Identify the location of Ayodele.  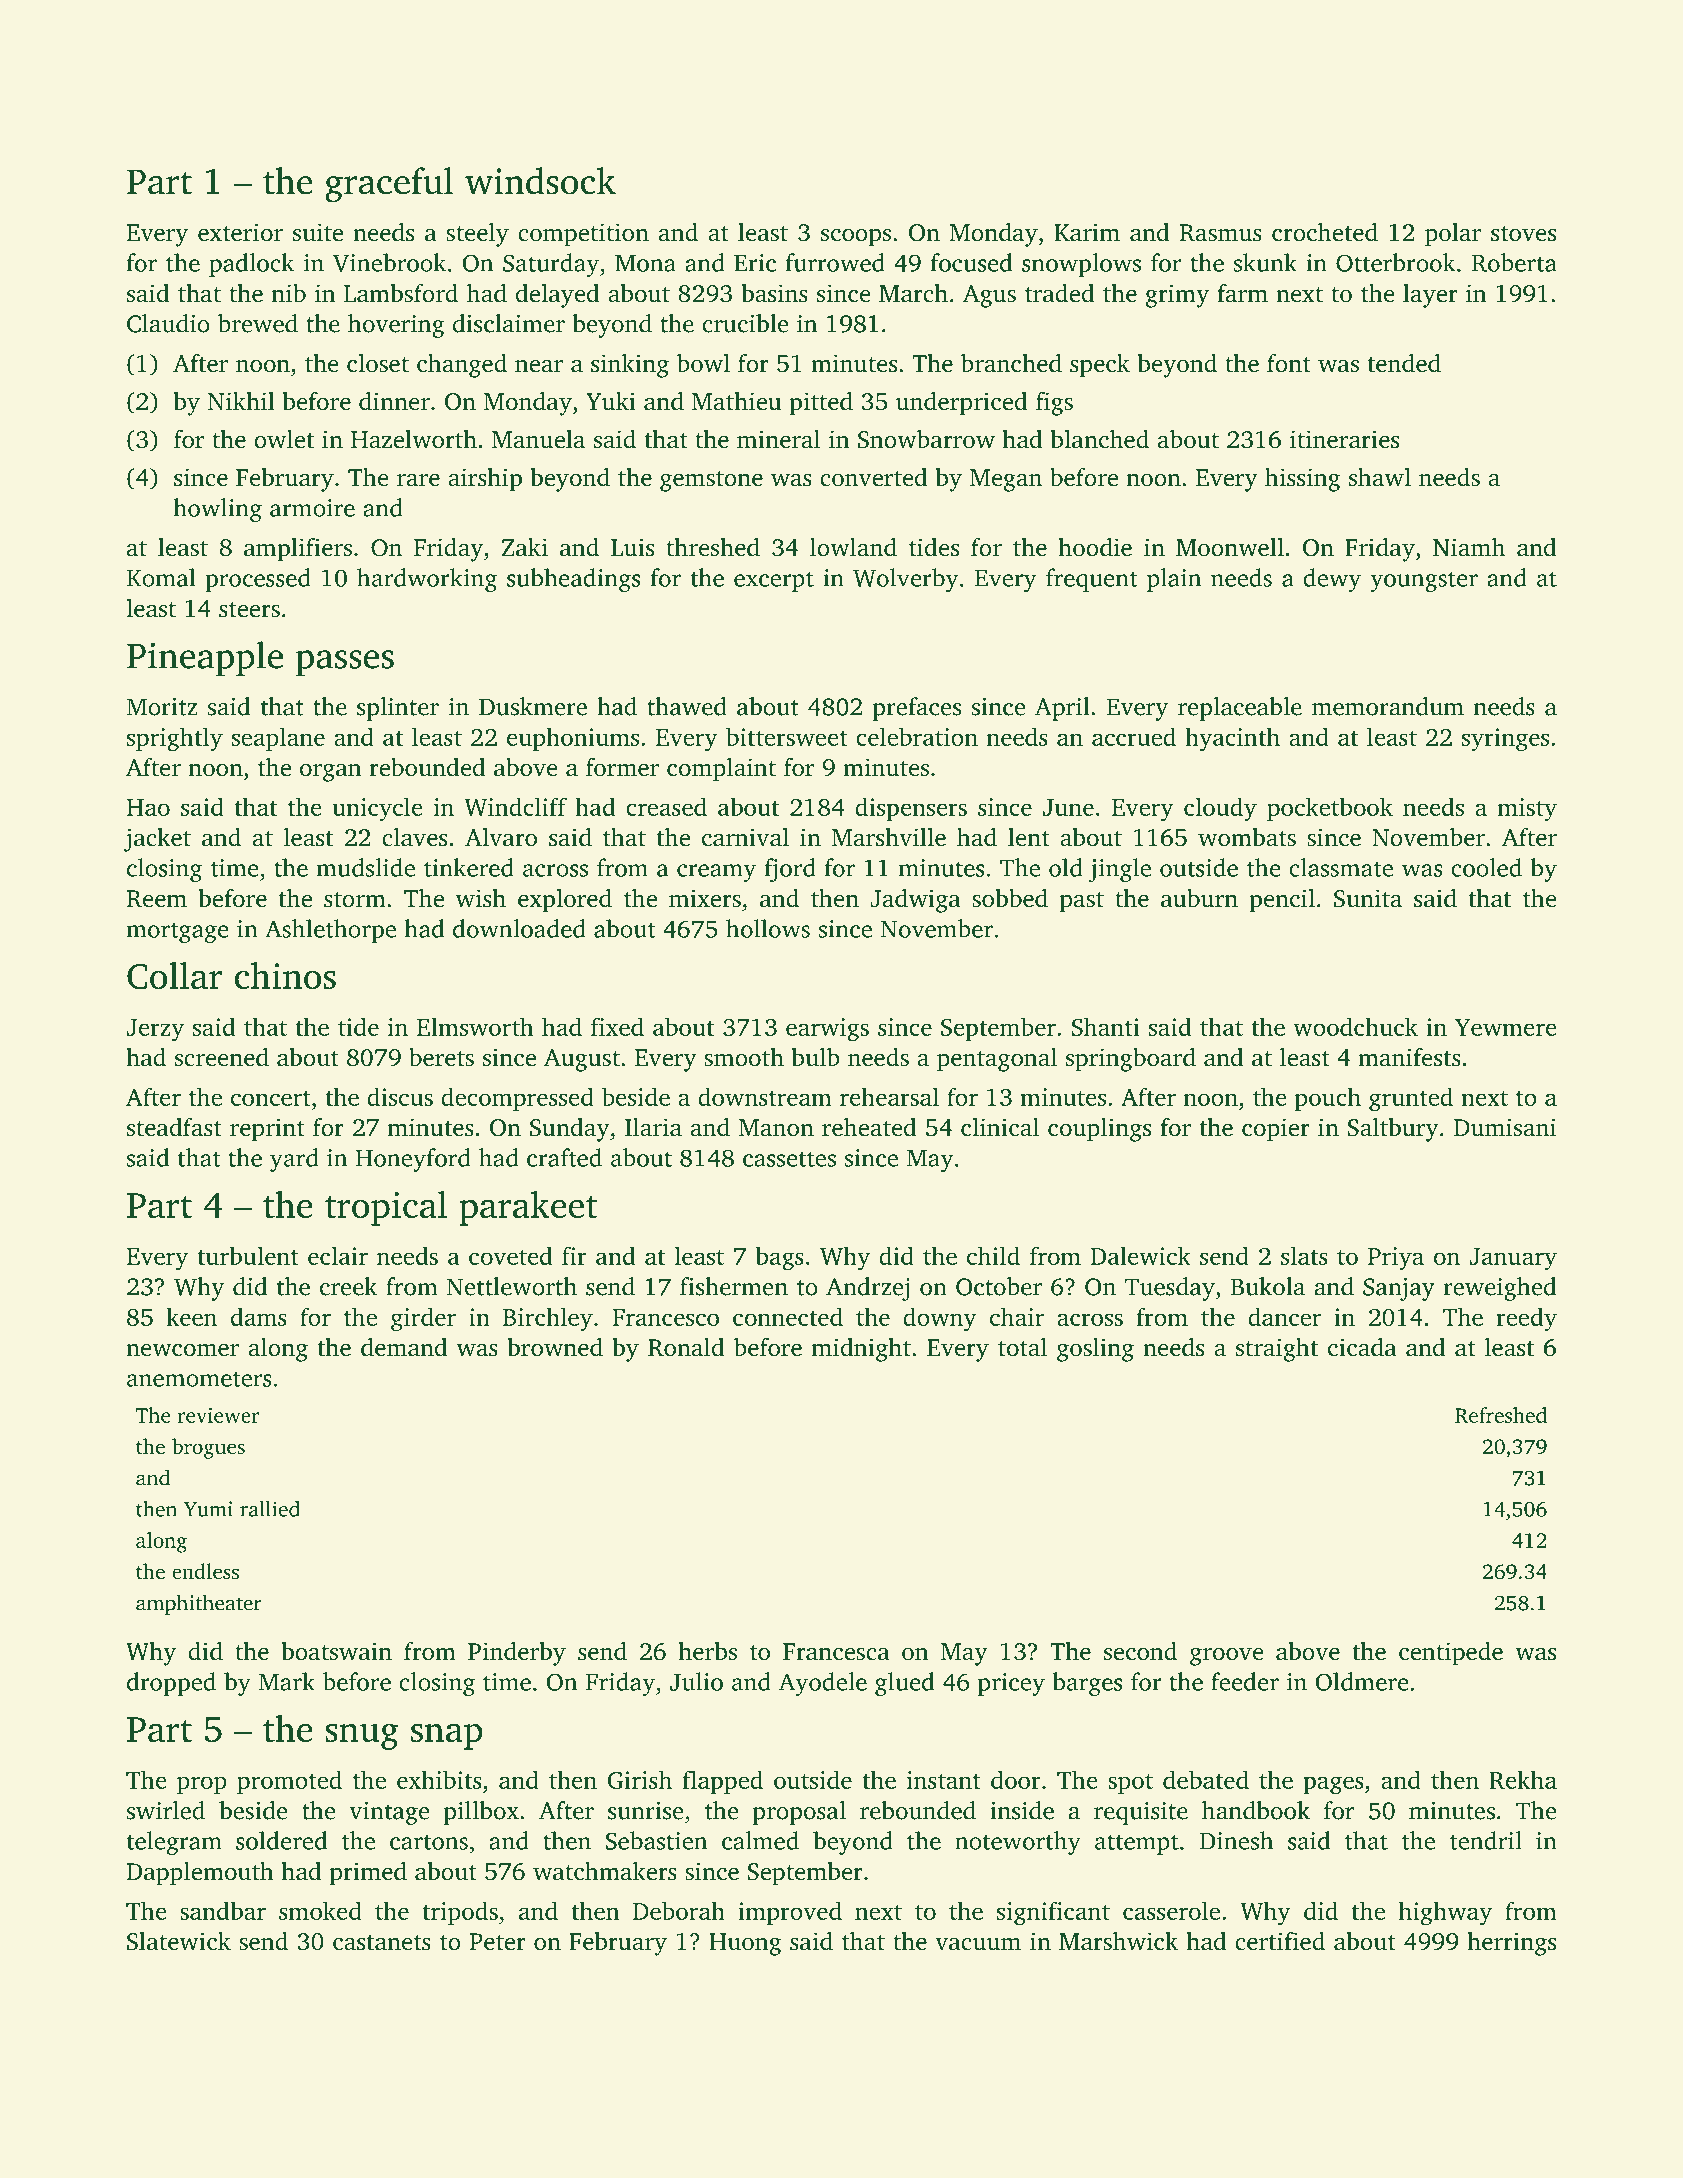
(823, 1684).
